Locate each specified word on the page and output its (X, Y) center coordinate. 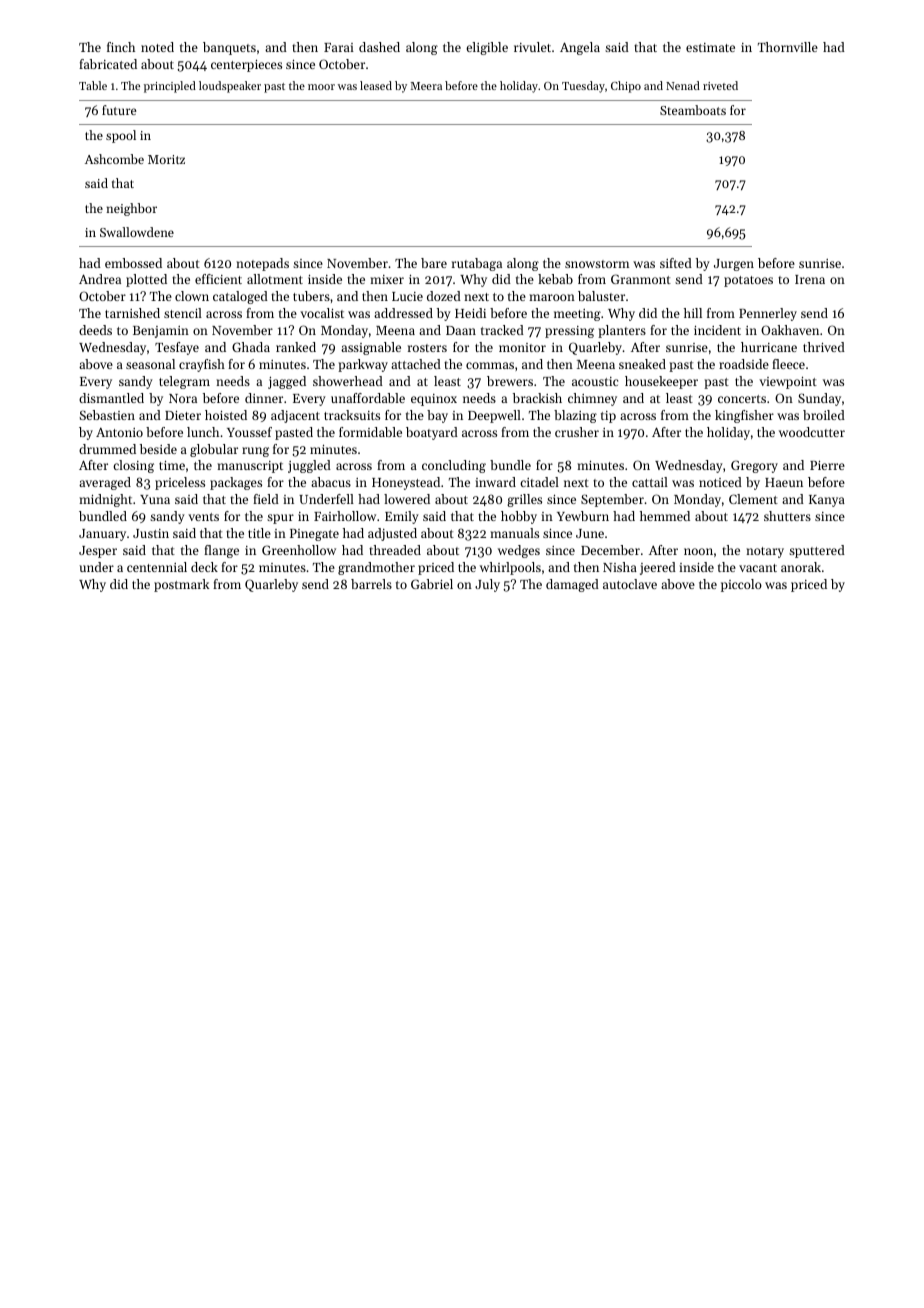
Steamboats (693, 110)
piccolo (741, 585)
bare (434, 263)
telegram (184, 382)
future (119, 110)
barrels (371, 584)
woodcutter (812, 432)
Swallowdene (137, 232)
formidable (370, 432)
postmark (181, 585)
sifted (676, 263)
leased (376, 85)
